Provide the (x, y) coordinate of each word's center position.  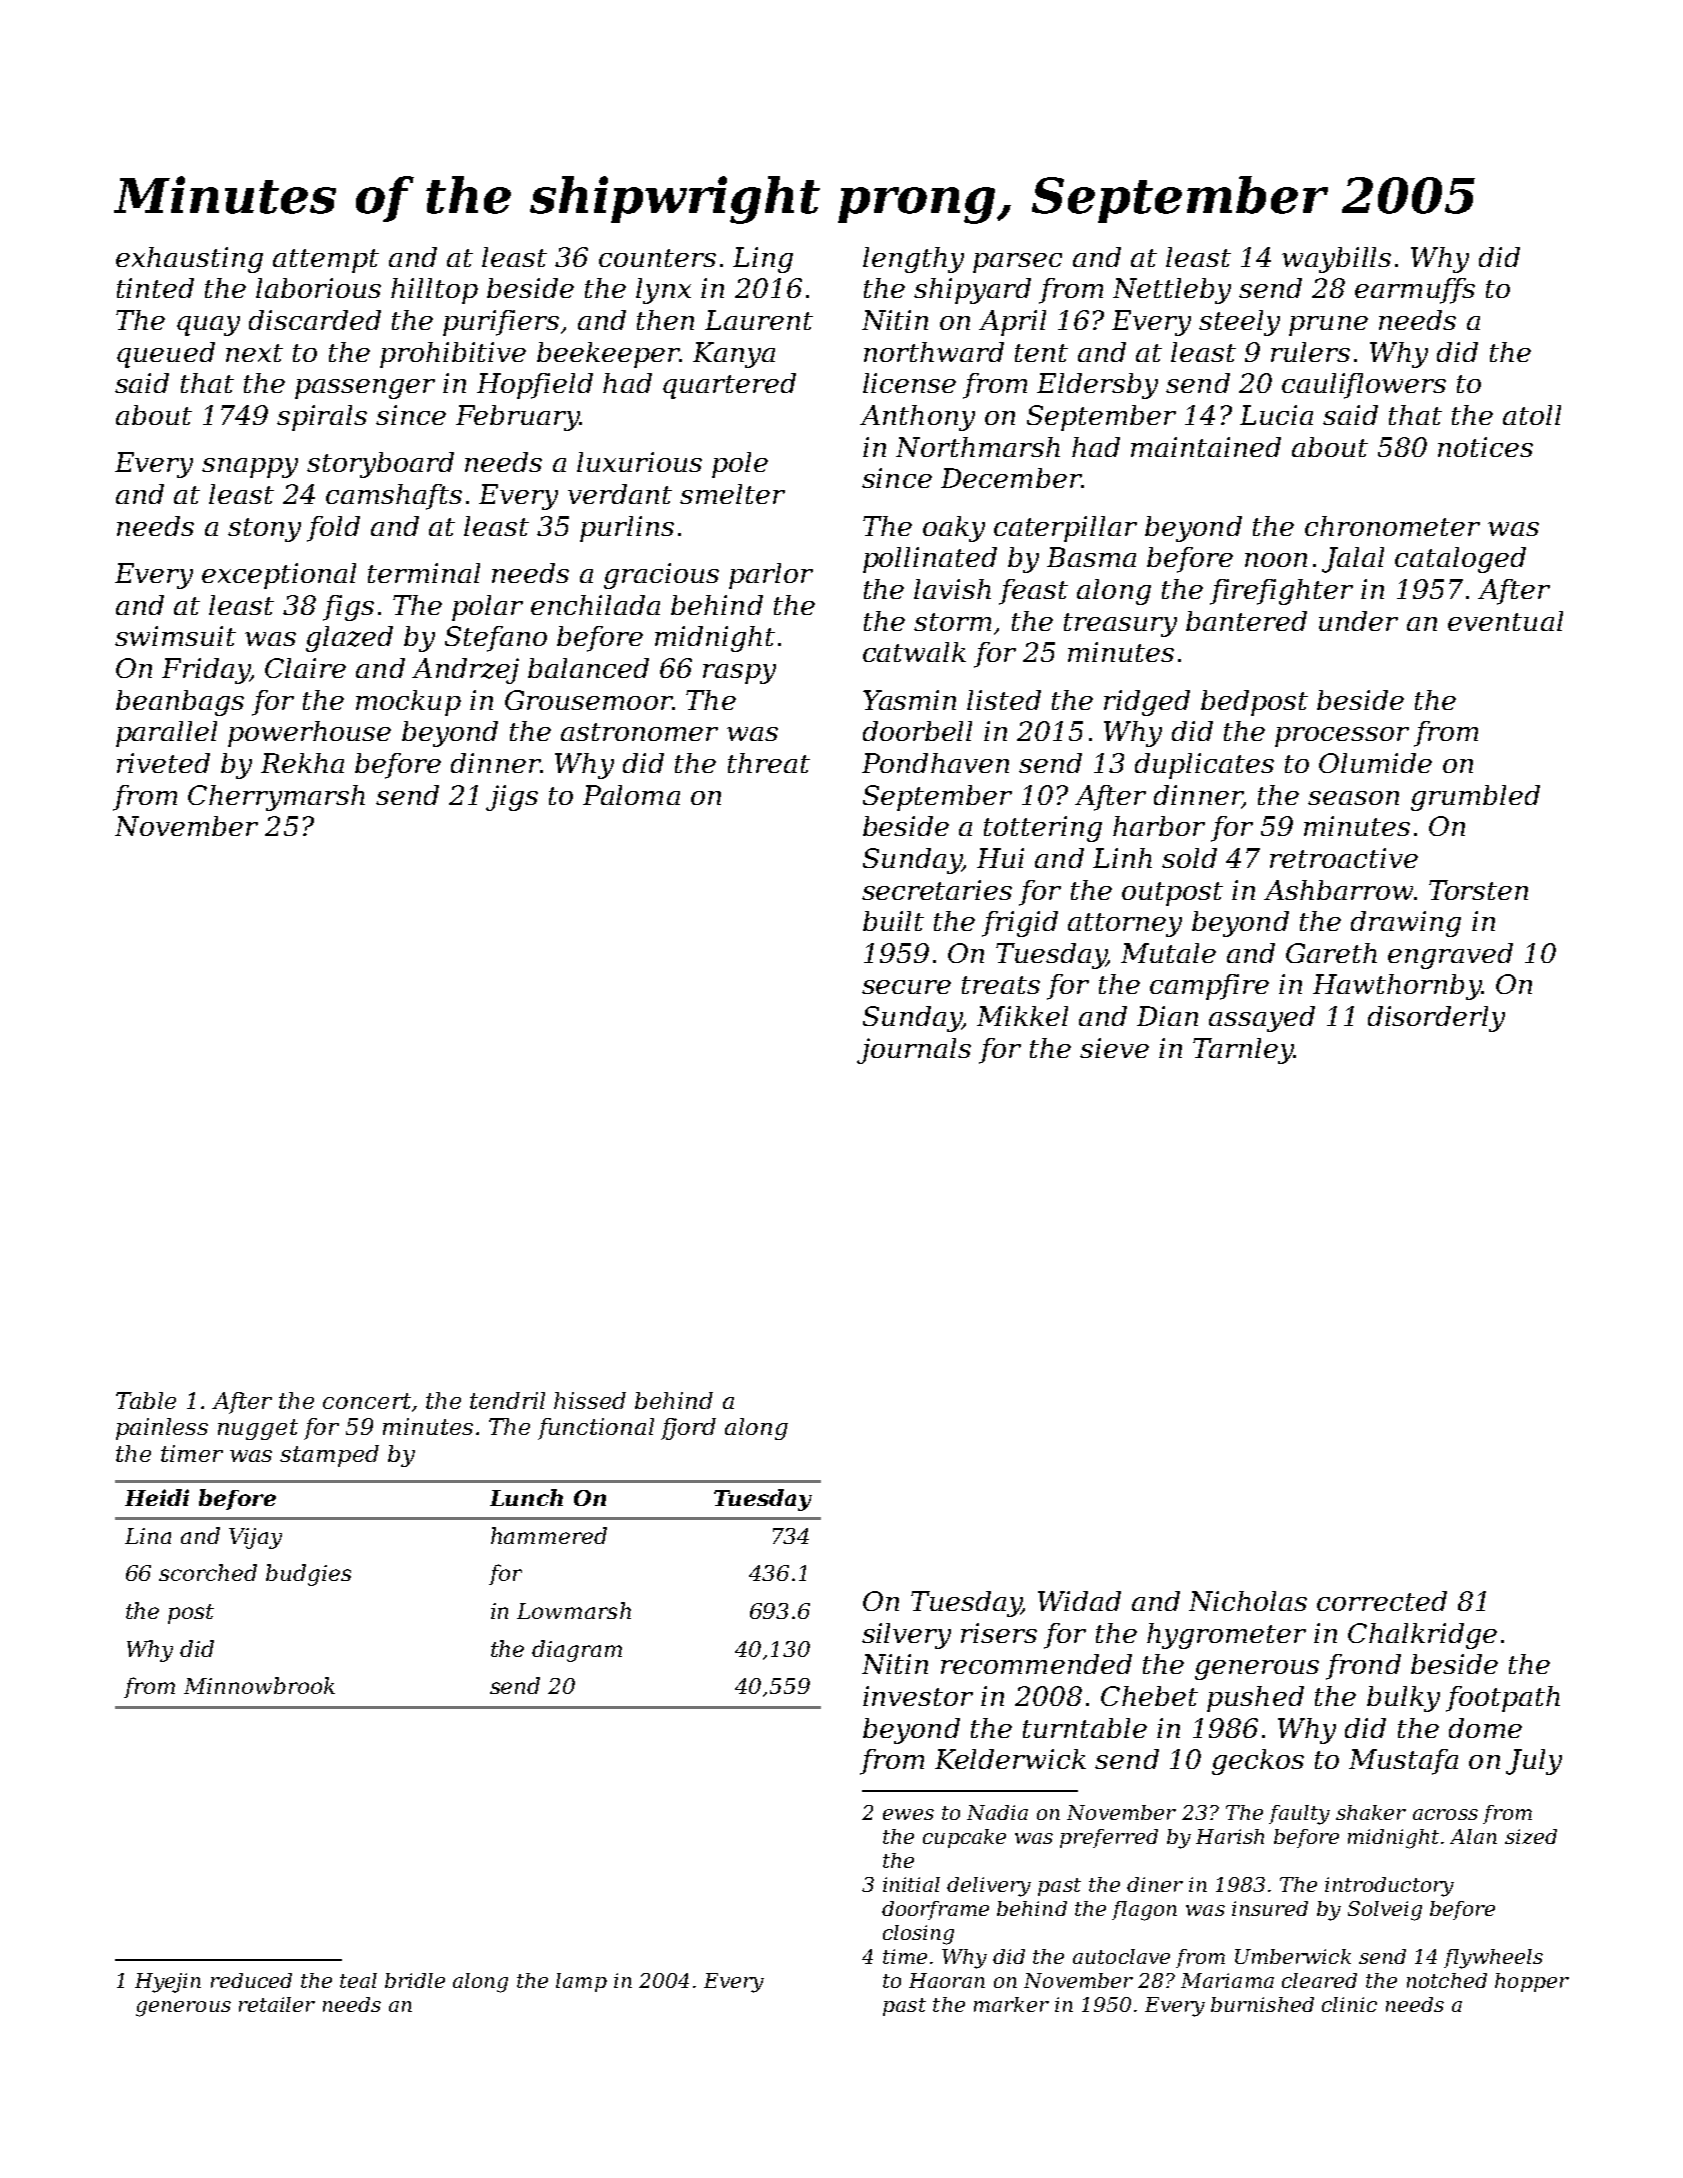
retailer (277, 2004)
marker (1011, 2004)
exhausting (189, 260)
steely (1239, 323)
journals (914, 1051)
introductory (1389, 1887)
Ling (763, 260)
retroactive (1344, 858)
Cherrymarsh (276, 798)
